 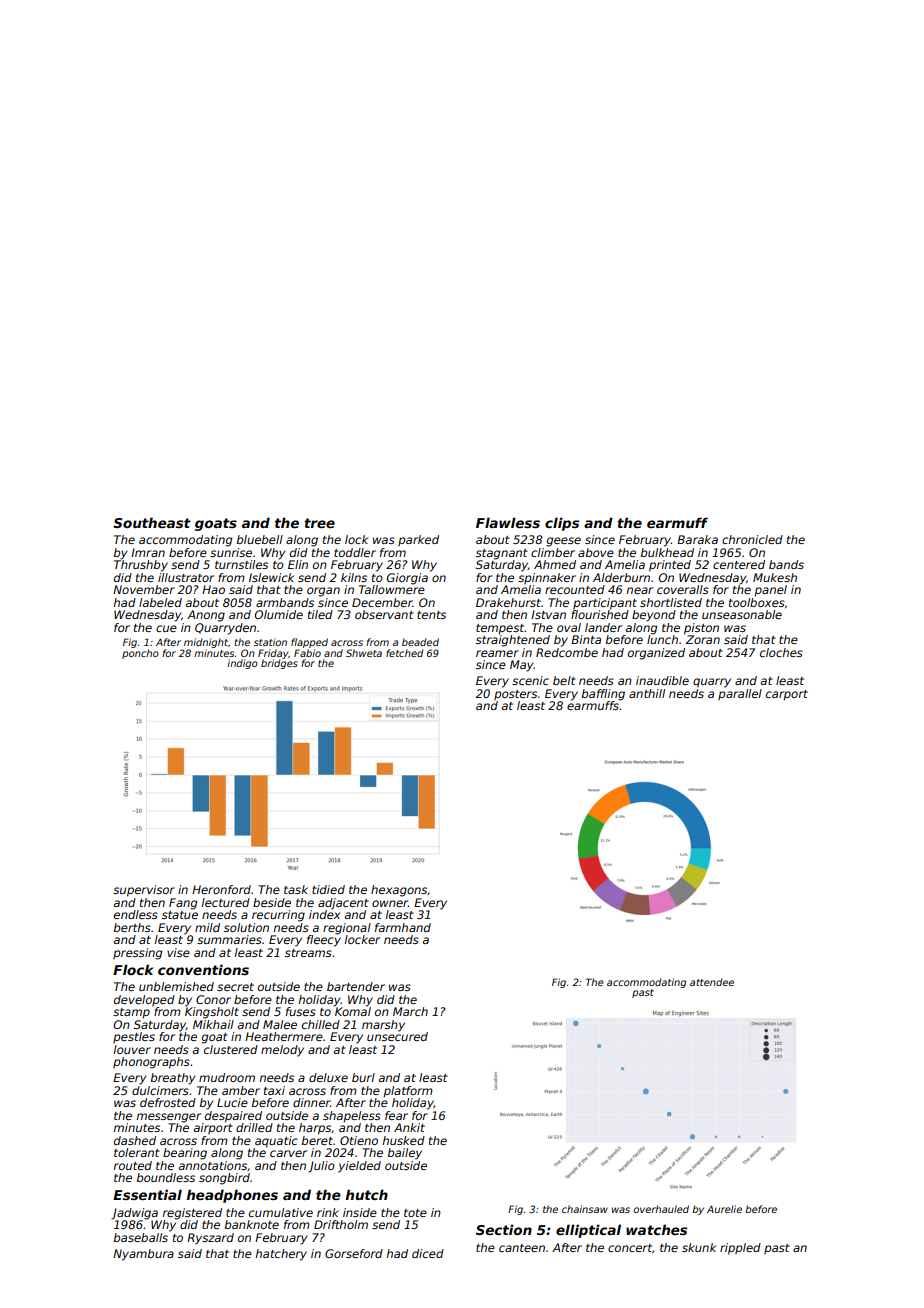 What do you see at coordinates (752, 539) in the screenshot?
I see `chronicled` at bounding box center [752, 539].
